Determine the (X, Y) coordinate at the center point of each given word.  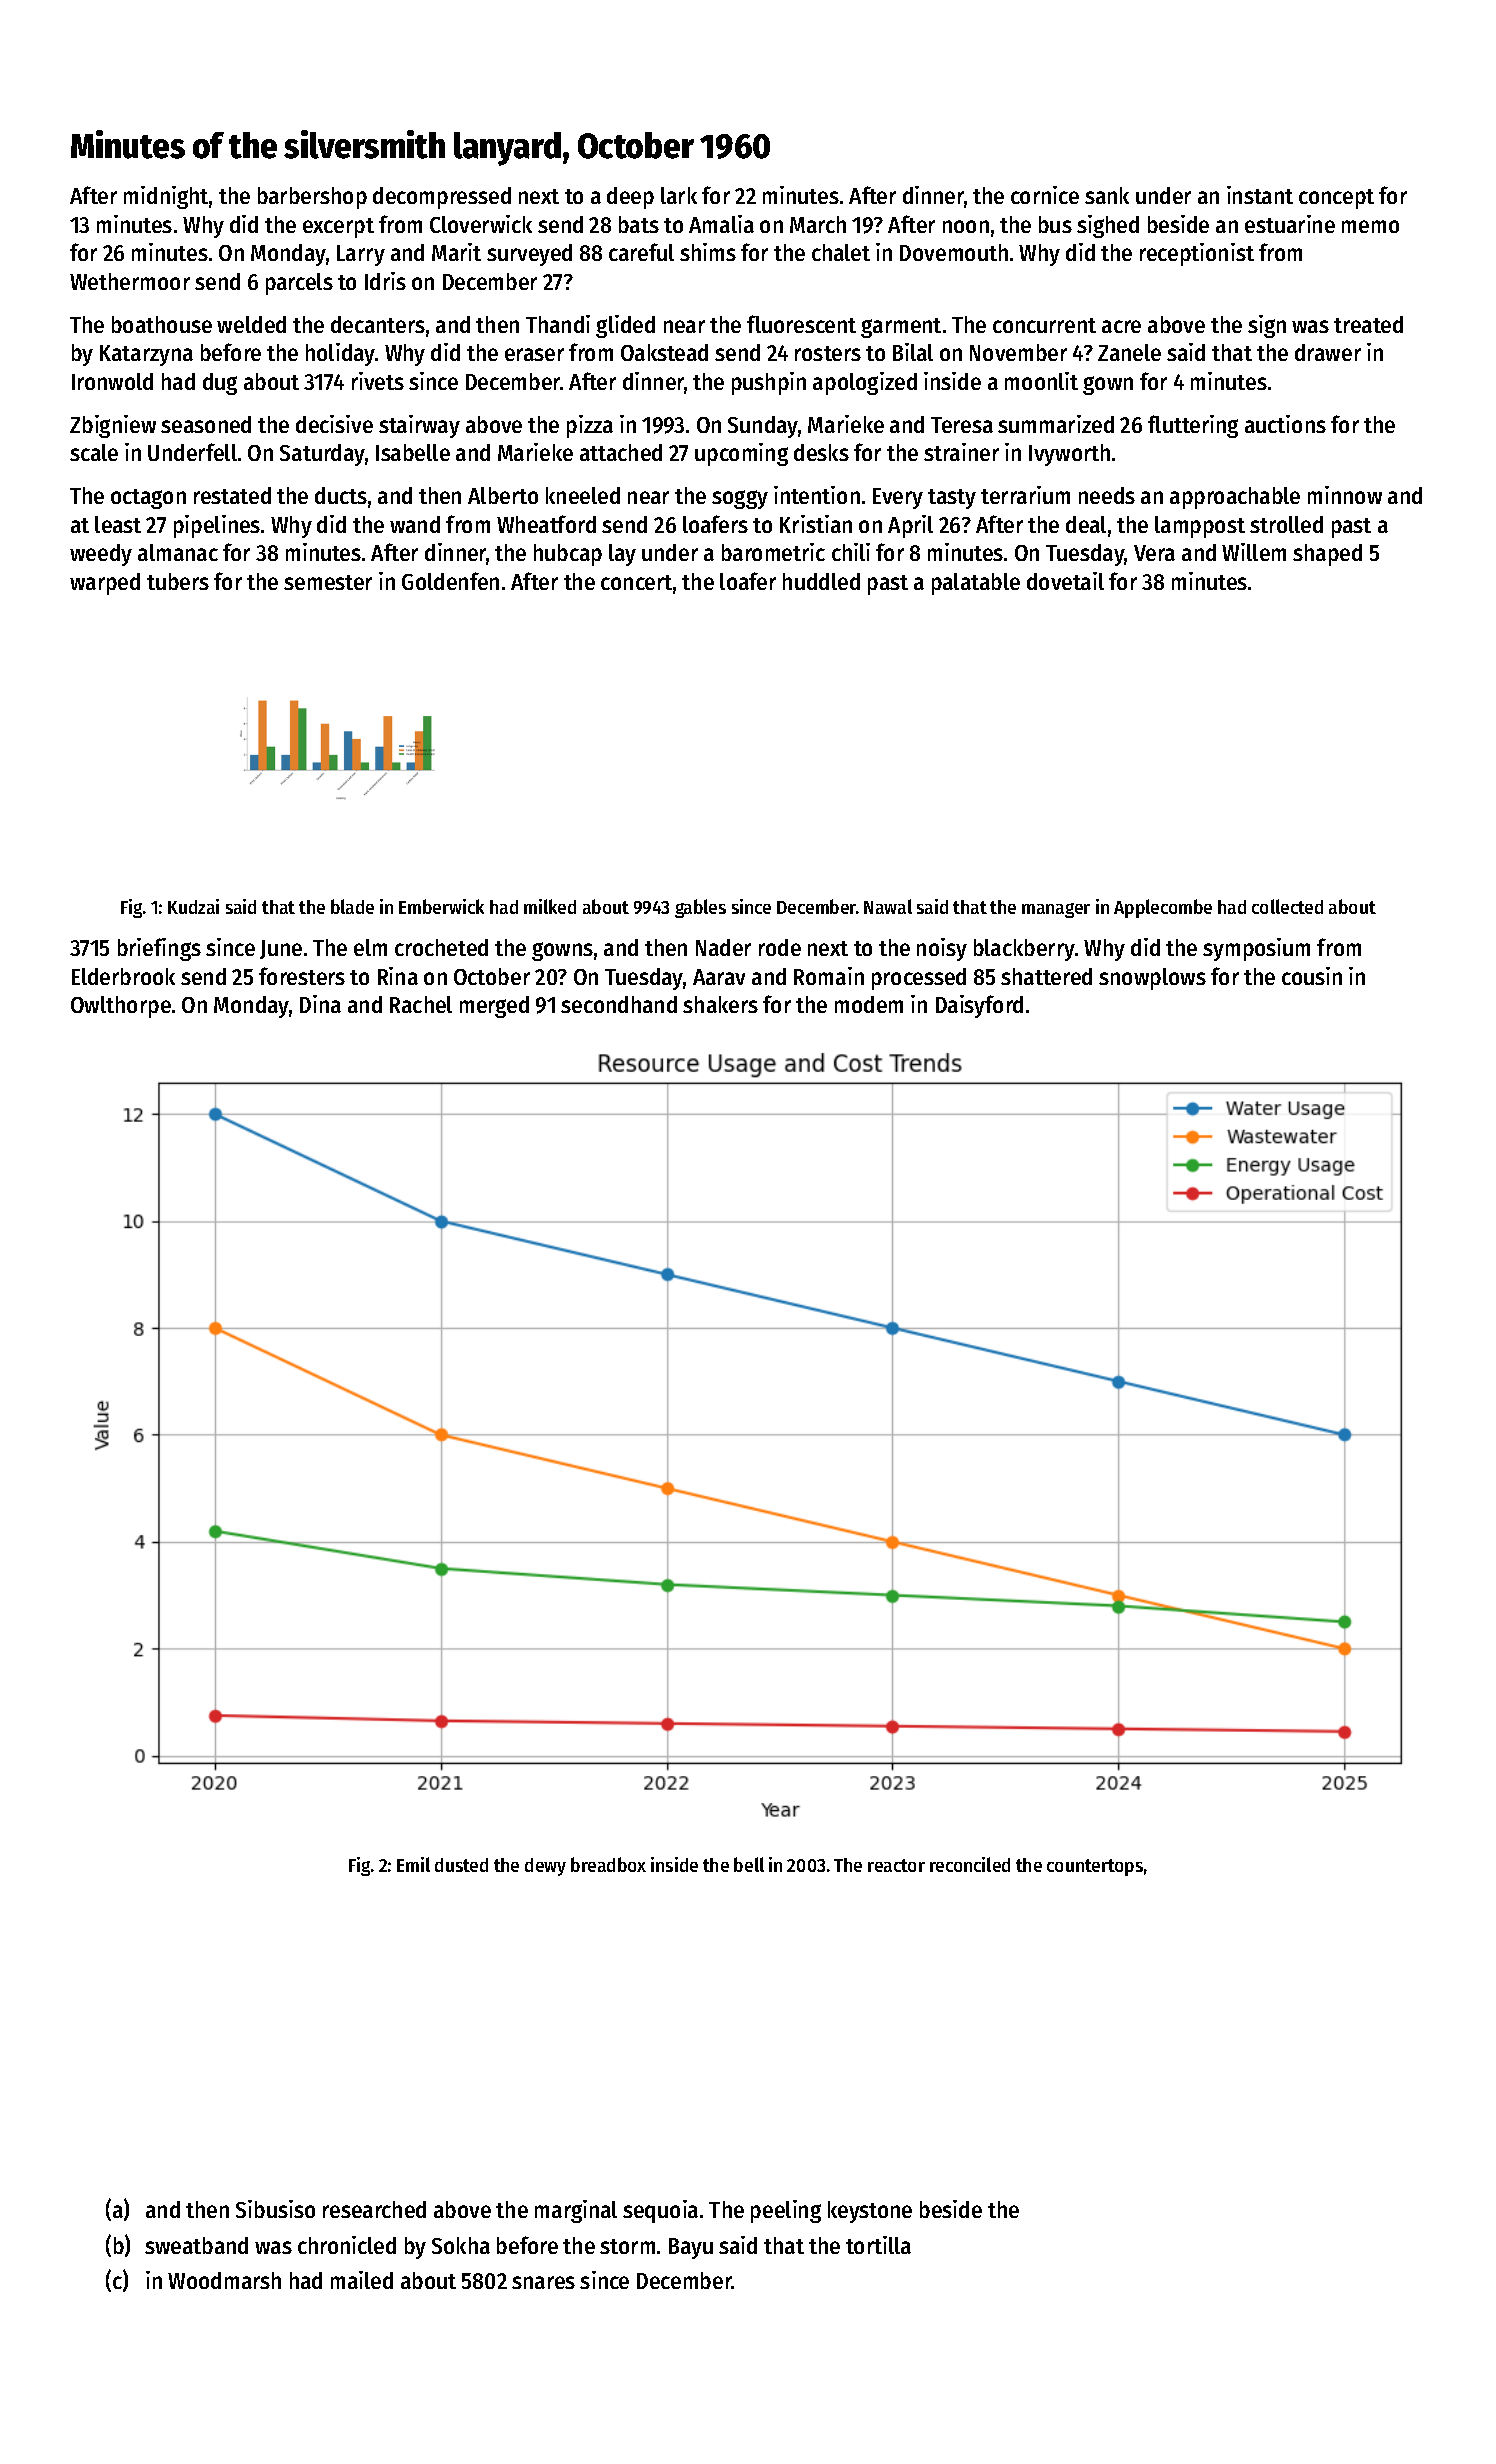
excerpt (338, 228)
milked (550, 906)
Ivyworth (1069, 455)
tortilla (878, 2245)
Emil (413, 1864)
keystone (870, 2212)
